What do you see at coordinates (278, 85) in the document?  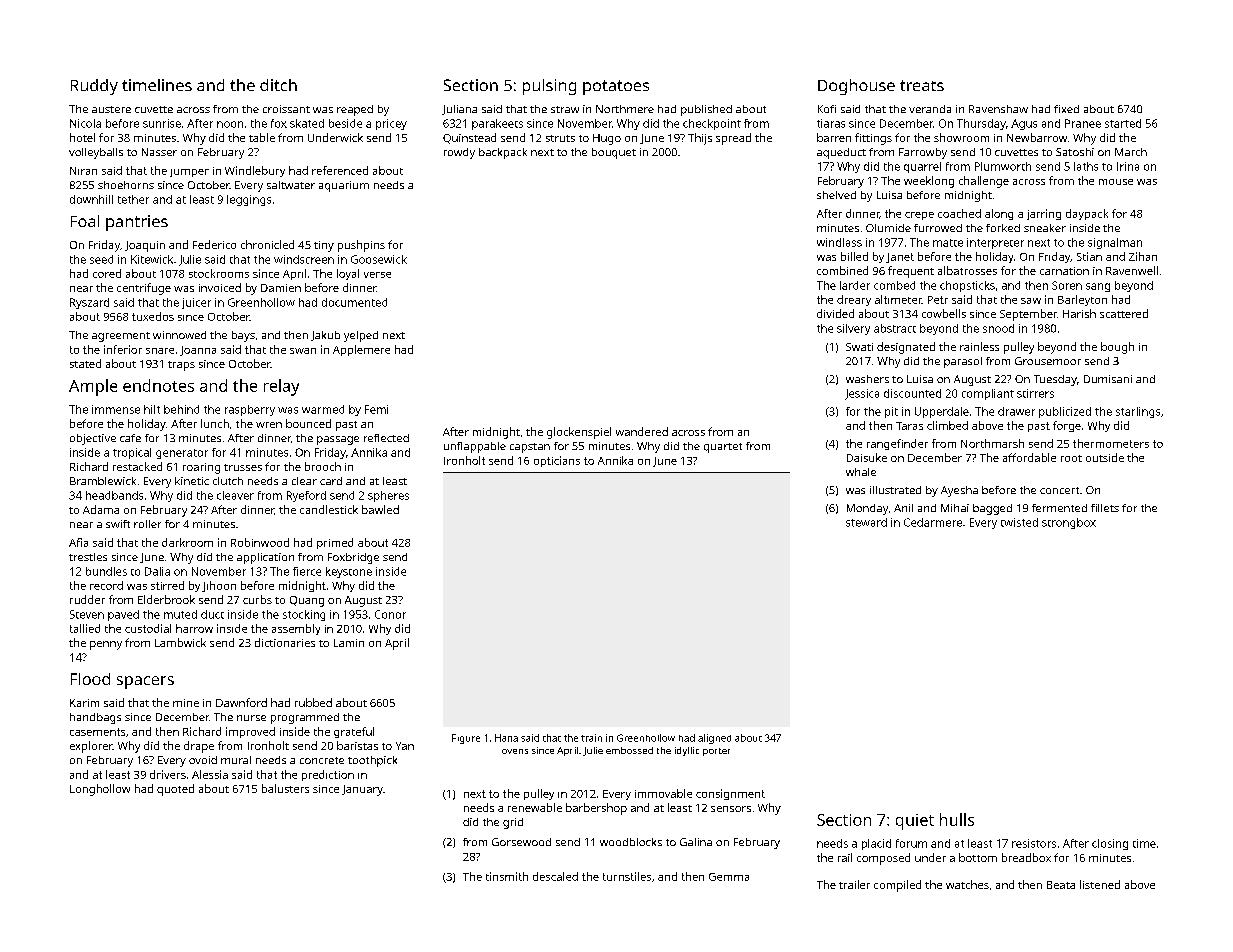 I see `ditch` at bounding box center [278, 85].
